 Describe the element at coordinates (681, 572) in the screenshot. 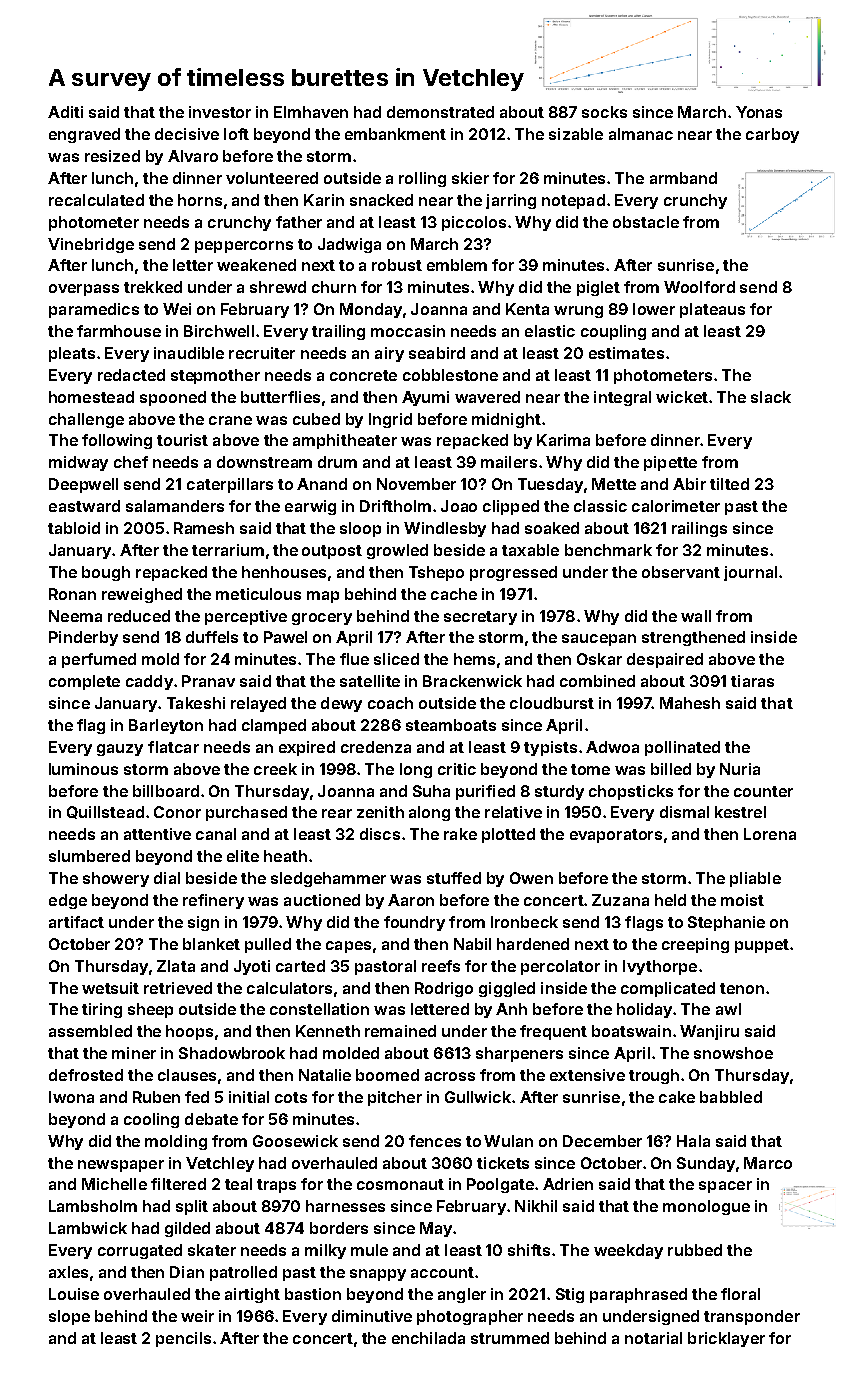

I see `observant` at that location.
